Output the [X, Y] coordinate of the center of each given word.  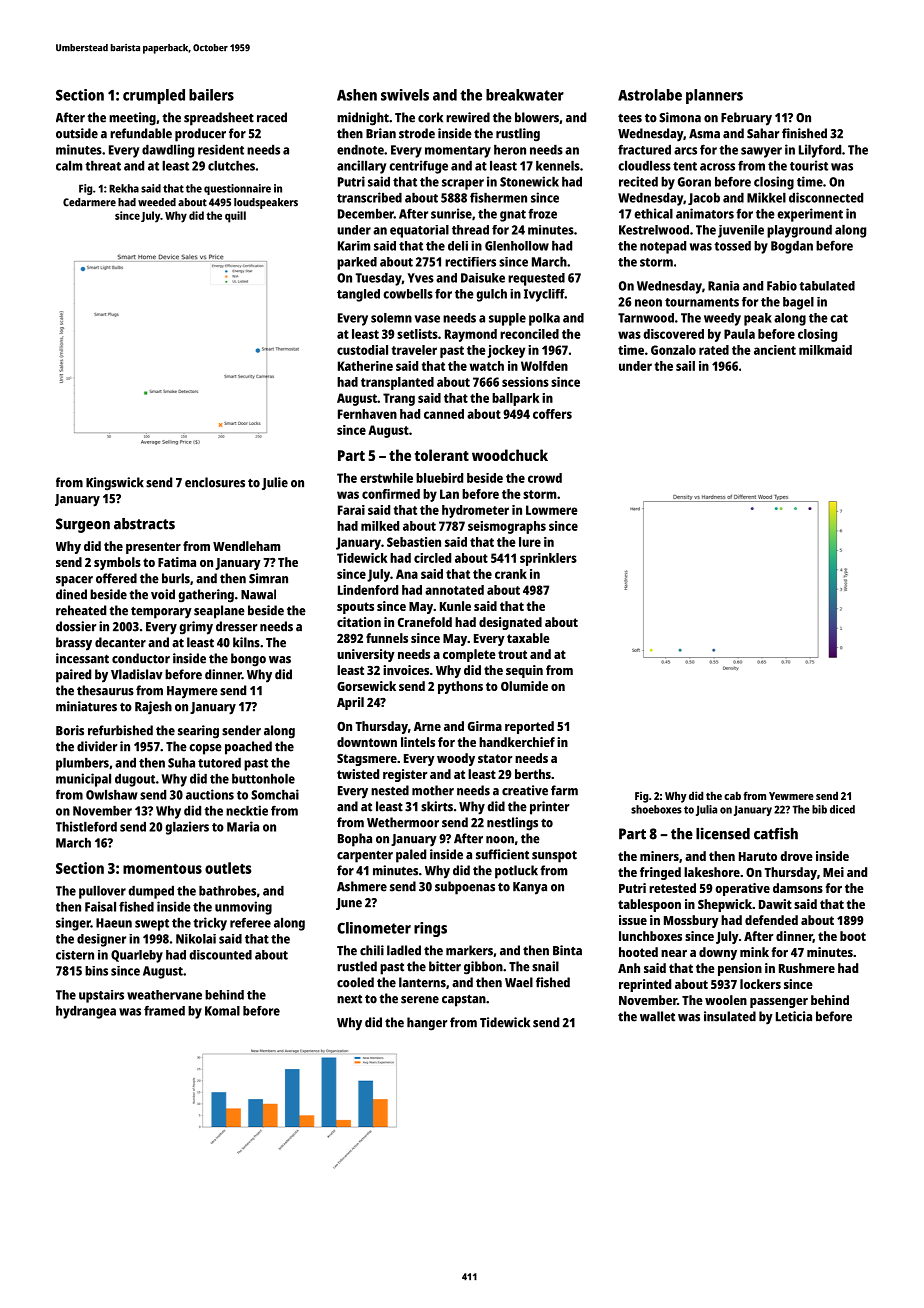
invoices [406, 670]
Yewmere [791, 796]
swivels [405, 95]
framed [164, 1010]
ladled [404, 950]
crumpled [154, 96]
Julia [706, 810]
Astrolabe [650, 95]
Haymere [192, 692]
